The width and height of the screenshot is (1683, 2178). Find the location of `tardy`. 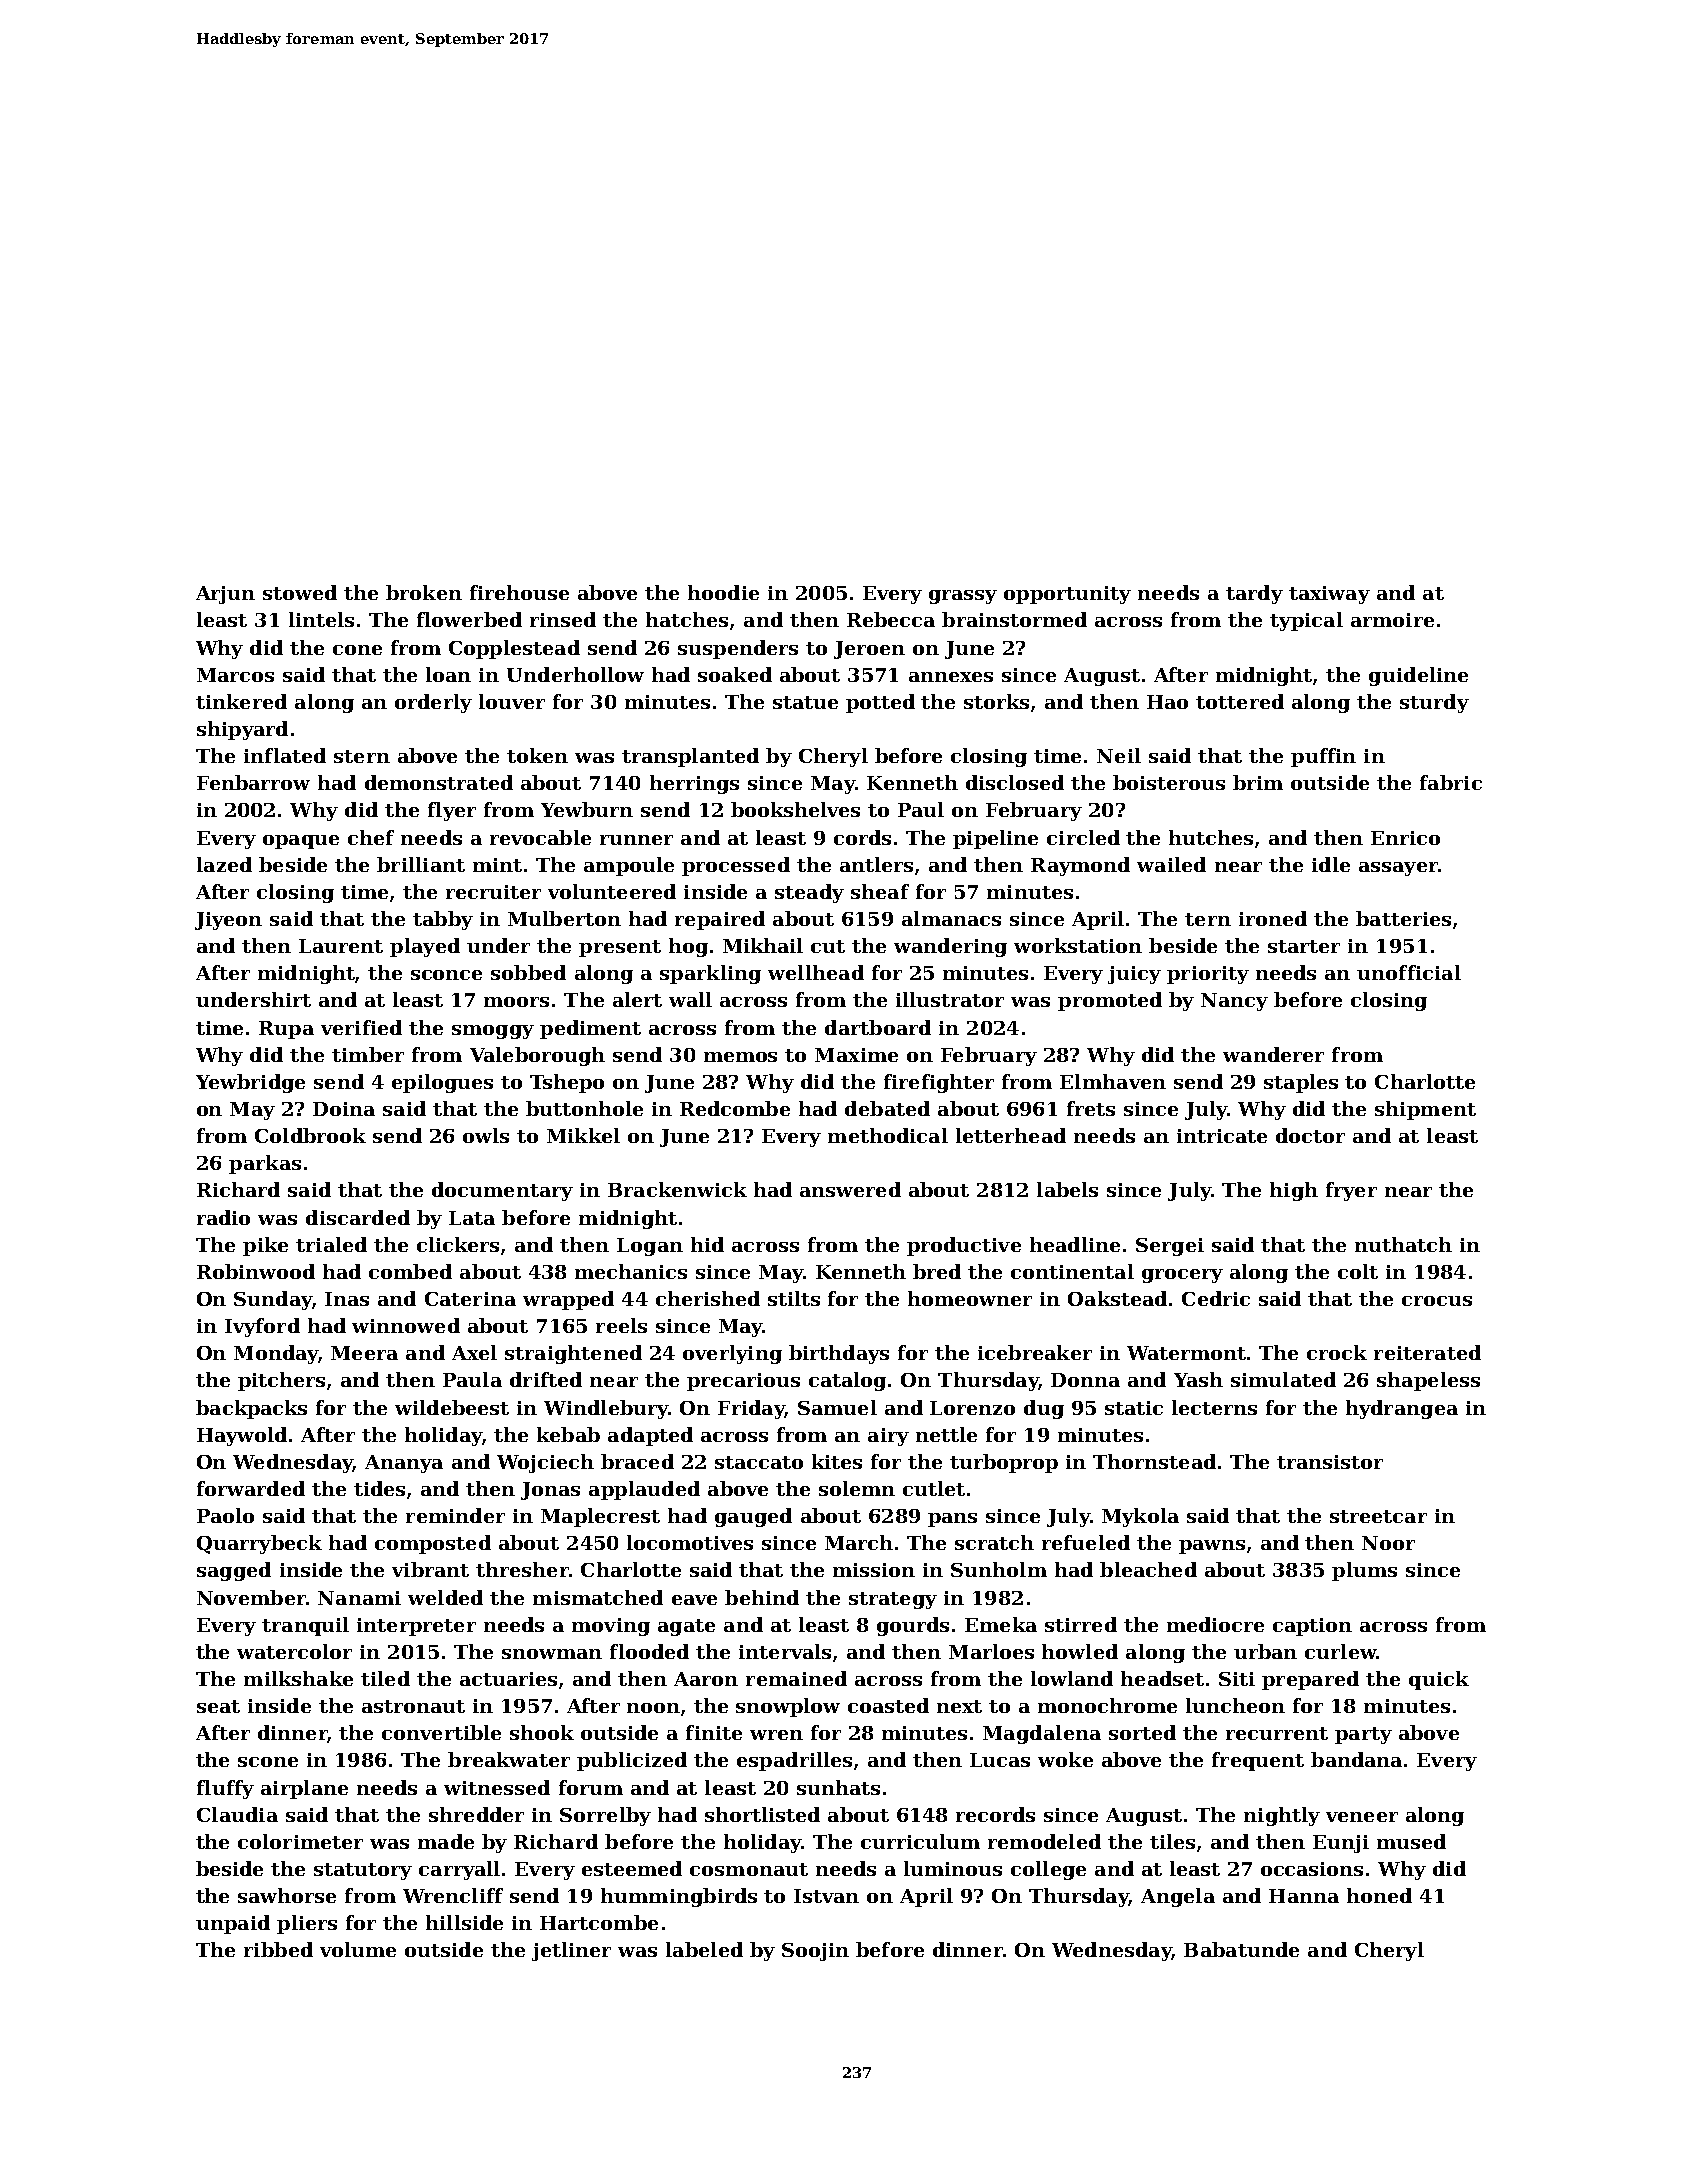

tardy is located at coordinates (1254, 594).
